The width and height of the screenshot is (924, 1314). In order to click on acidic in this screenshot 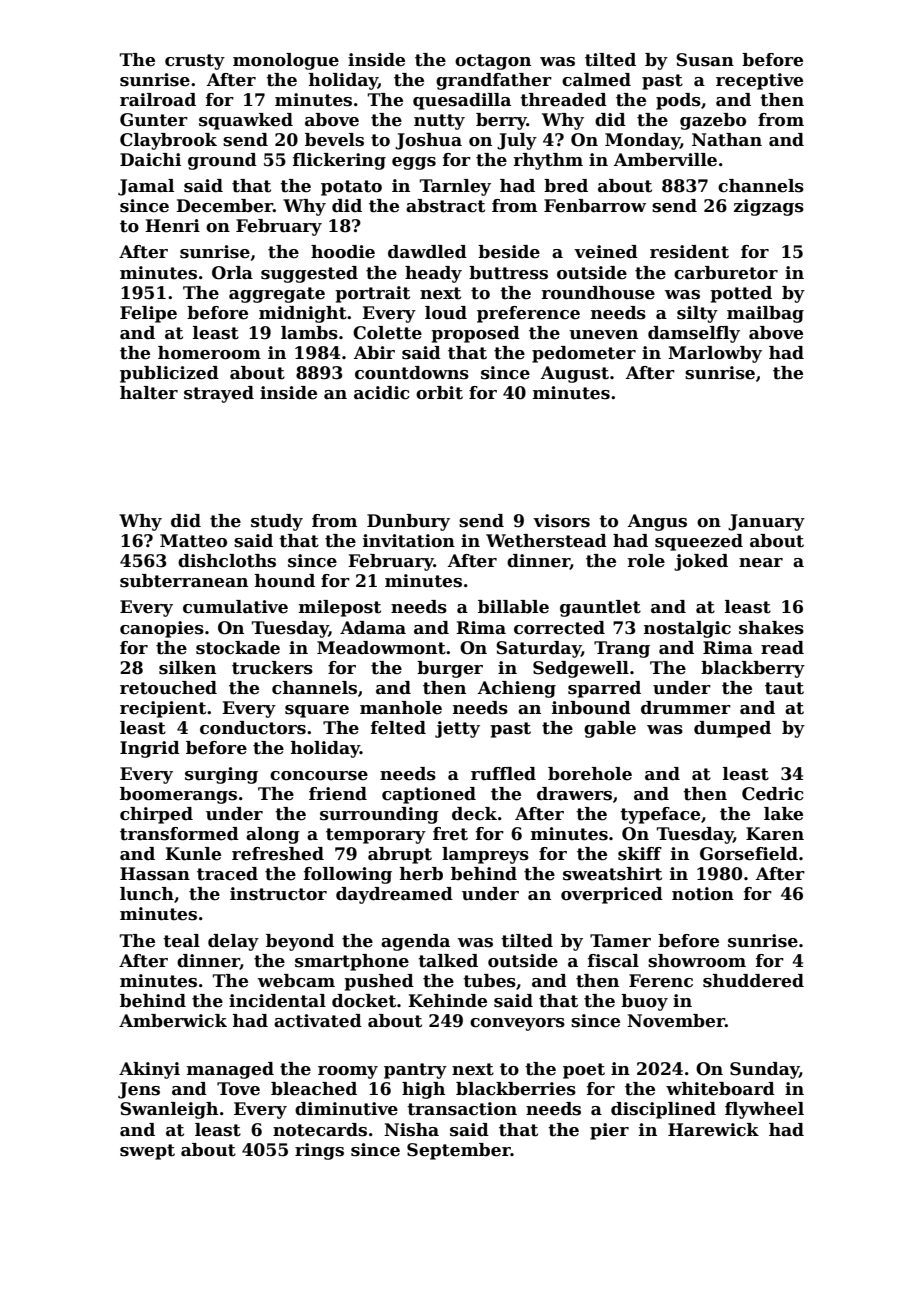, I will do `click(382, 393)`.
